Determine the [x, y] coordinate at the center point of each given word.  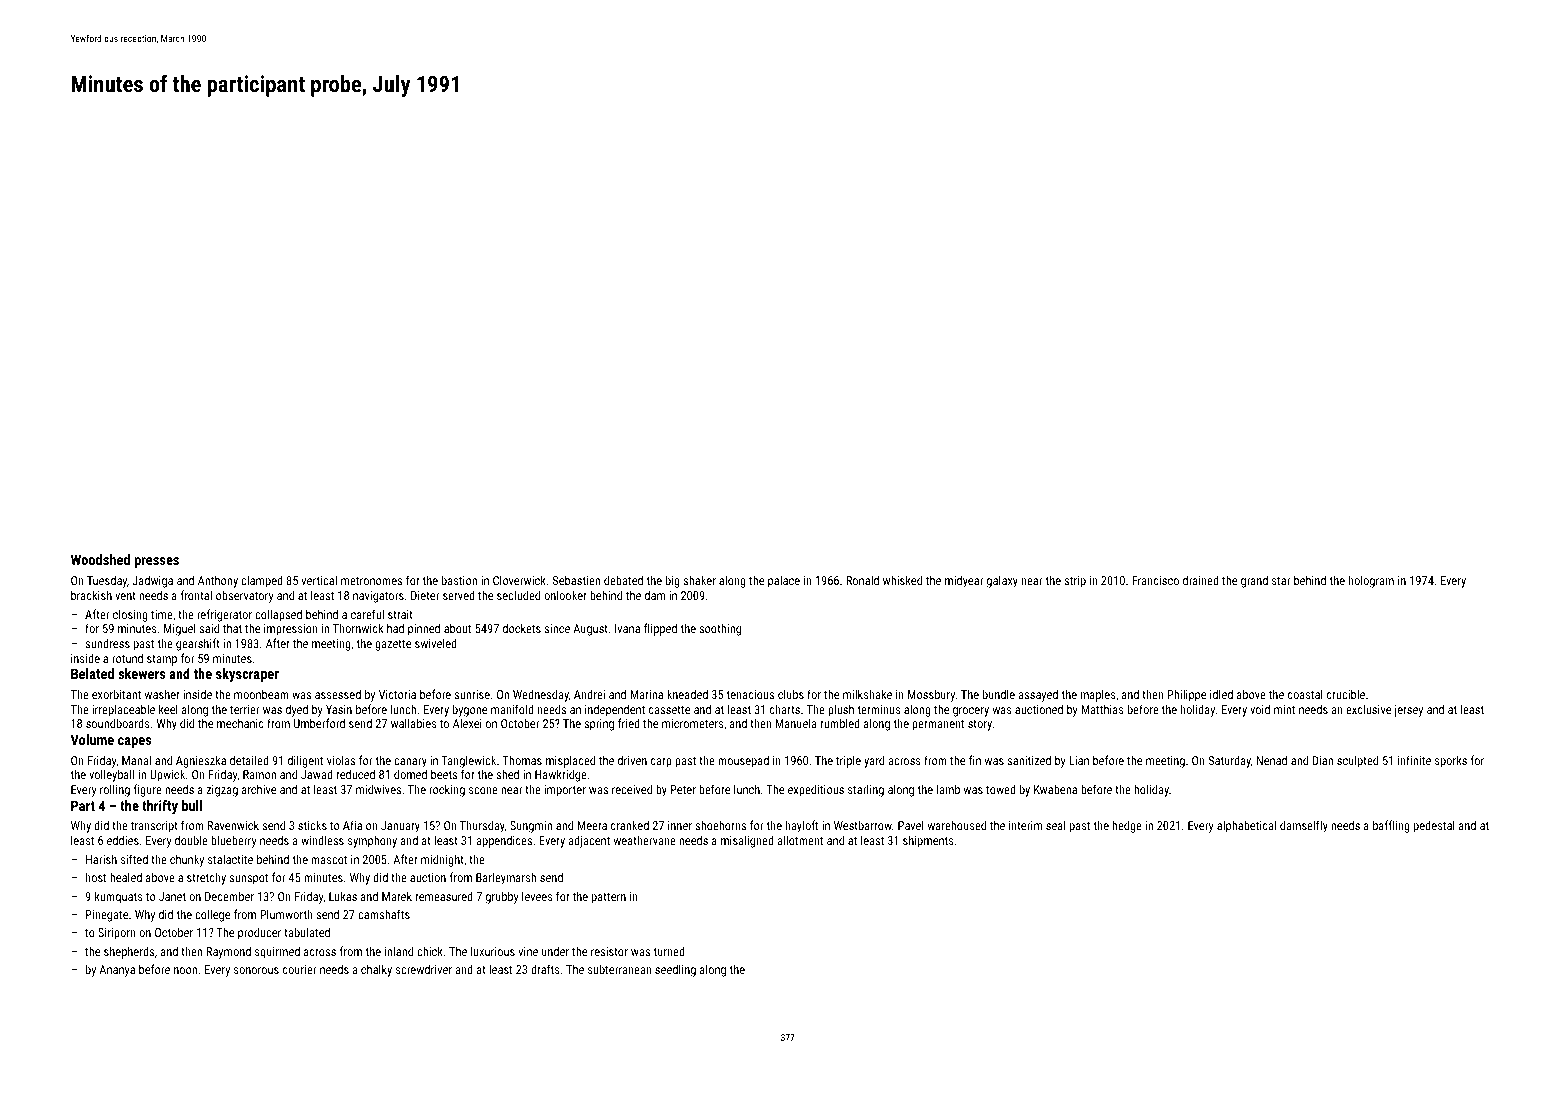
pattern [609, 898]
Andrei [589, 694]
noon [185, 970]
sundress [107, 643]
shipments [928, 841]
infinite [1414, 760]
